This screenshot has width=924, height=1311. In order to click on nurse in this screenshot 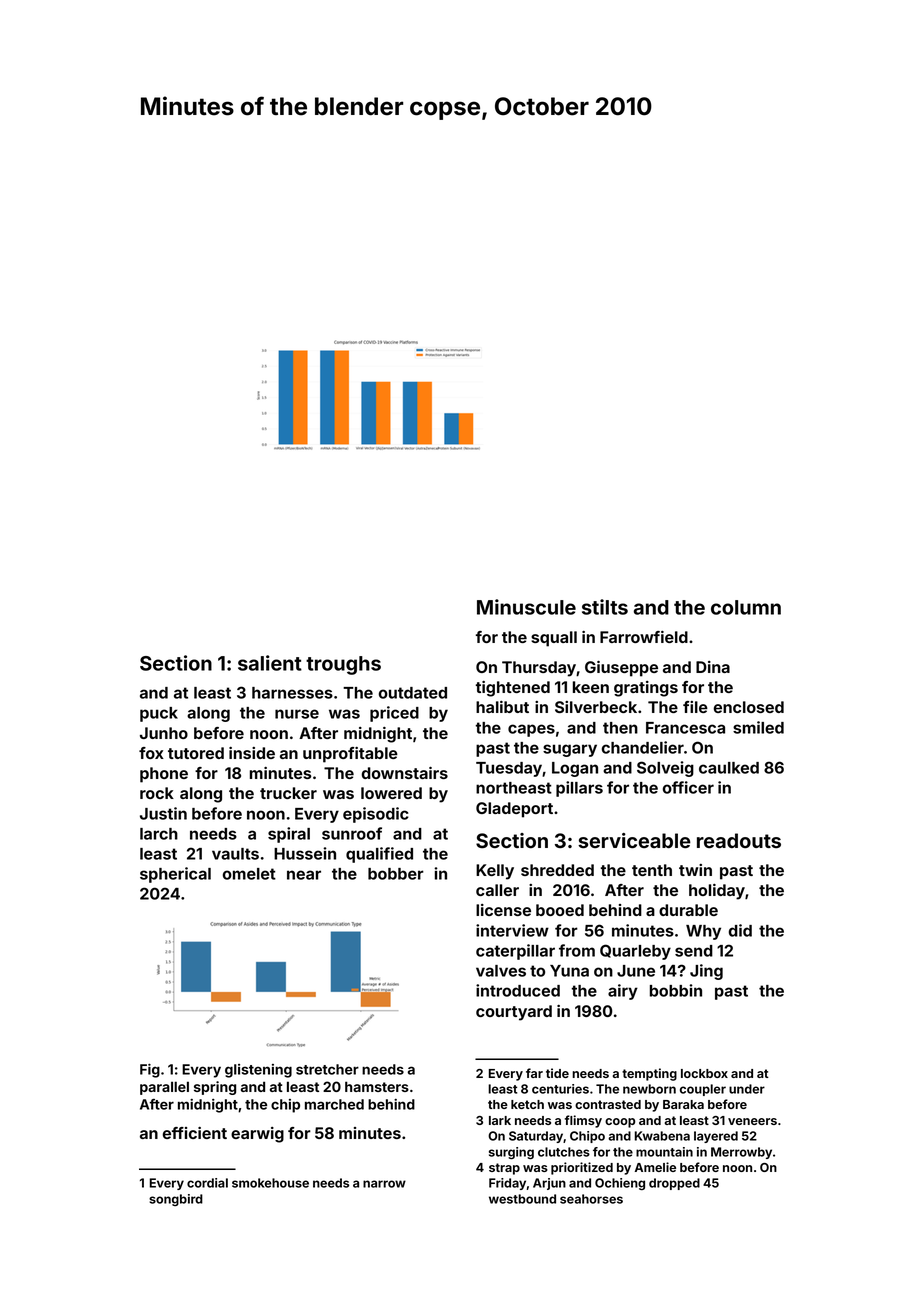, I will do `click(297, 714)`.
